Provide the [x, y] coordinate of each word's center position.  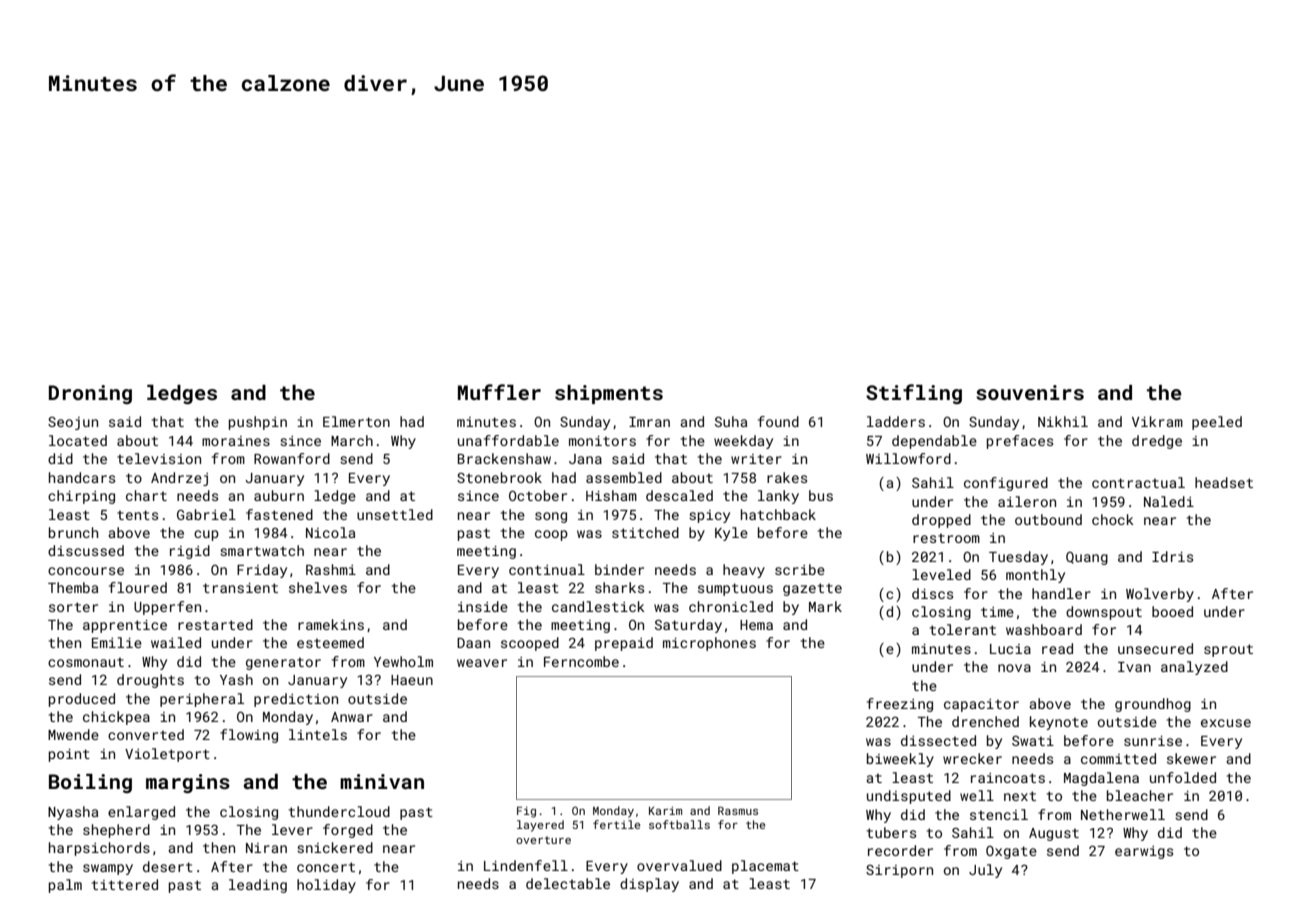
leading [258, 886]
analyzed [1194, 668]
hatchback [778, 514]
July [985, 871]
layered [540, 826]
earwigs [1144, 852]
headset [1224, 482]
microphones [709, 644]
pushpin [258, 423]
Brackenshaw [504, 458]
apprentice [125, 626]
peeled [1217, 423]
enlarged [141, 813]
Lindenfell [526, 865]
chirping [81, 497]
